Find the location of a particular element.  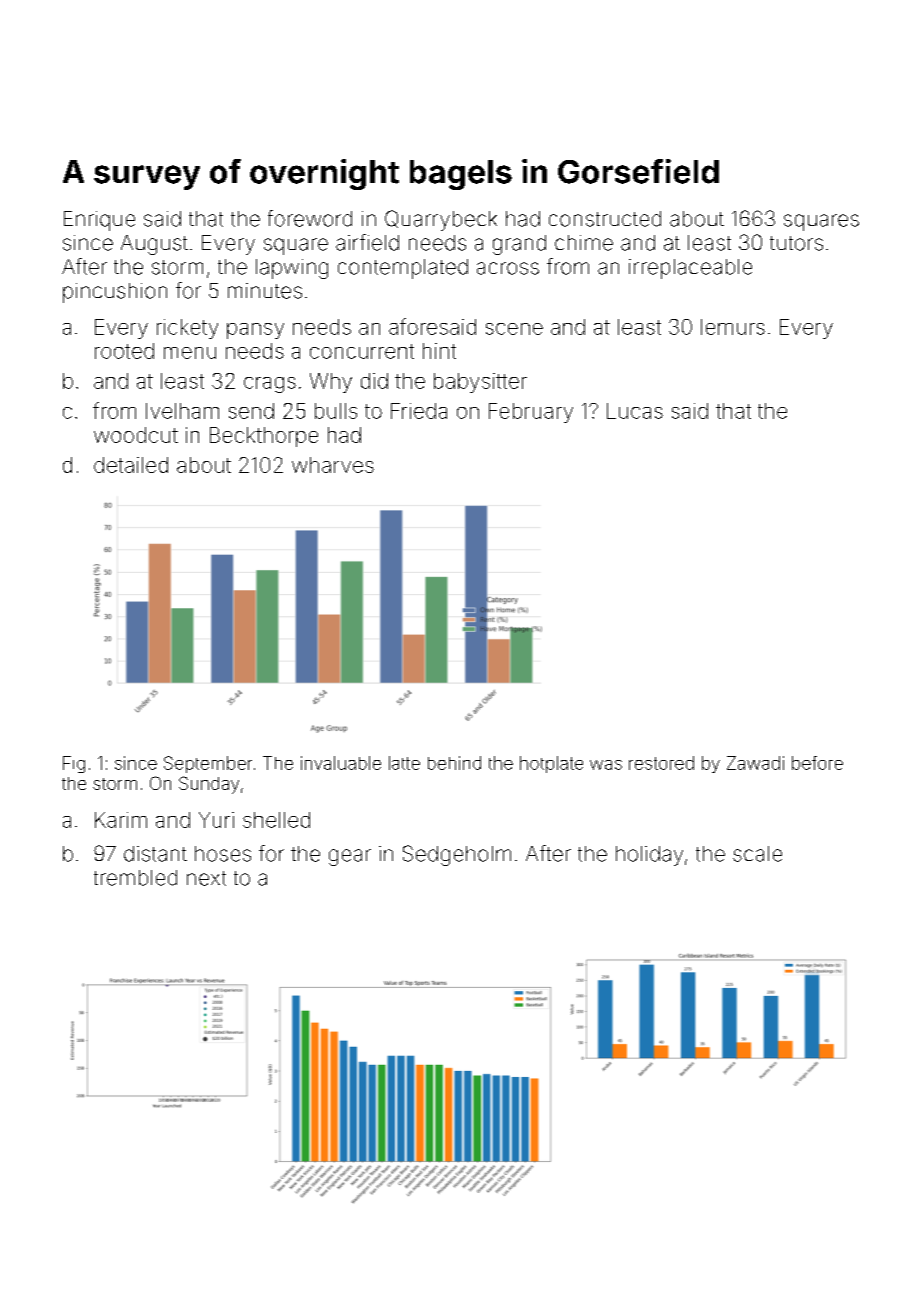

holiday is located at coordinates (649, 856).
